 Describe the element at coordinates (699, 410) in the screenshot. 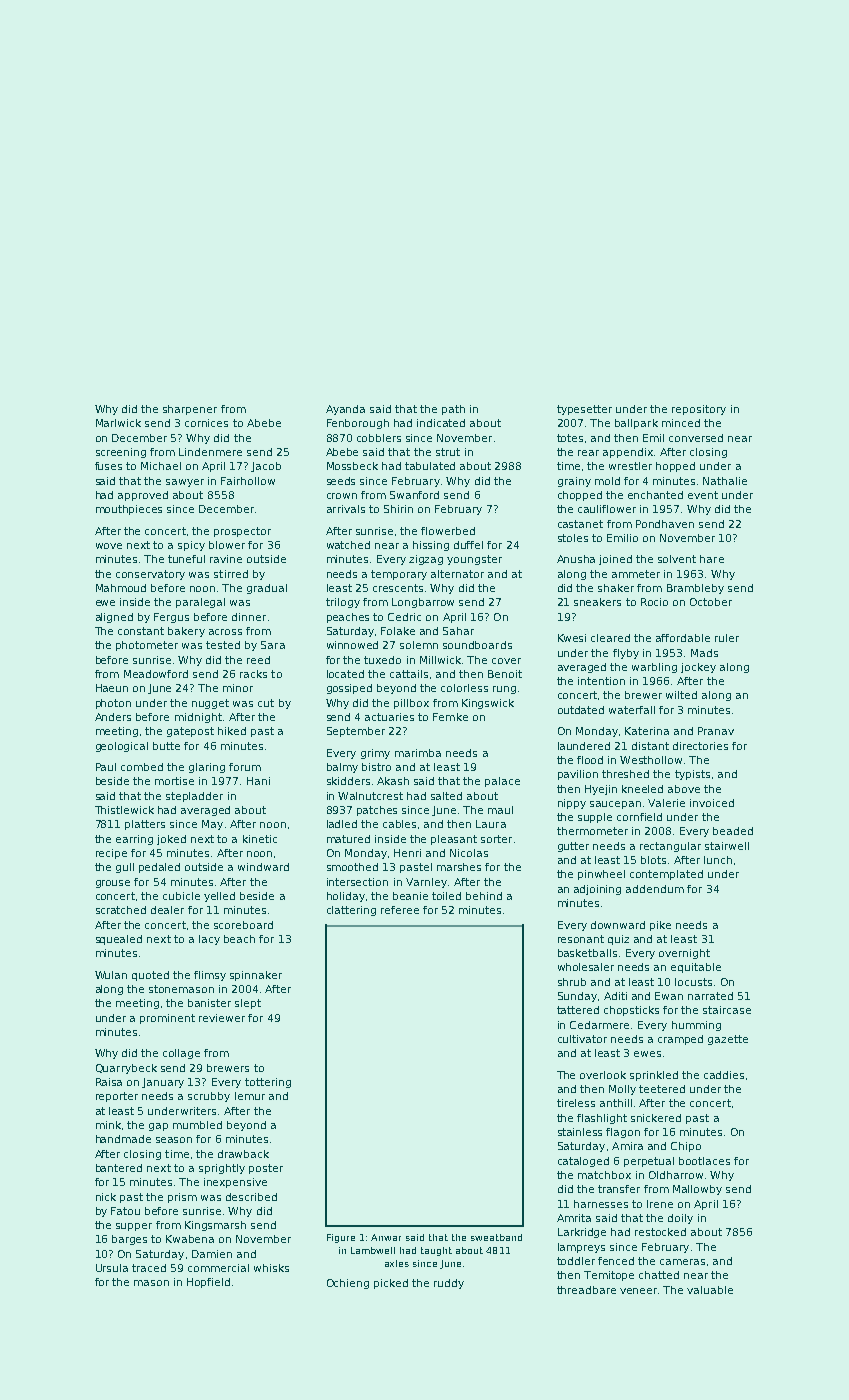

I see `repository` at that location.
